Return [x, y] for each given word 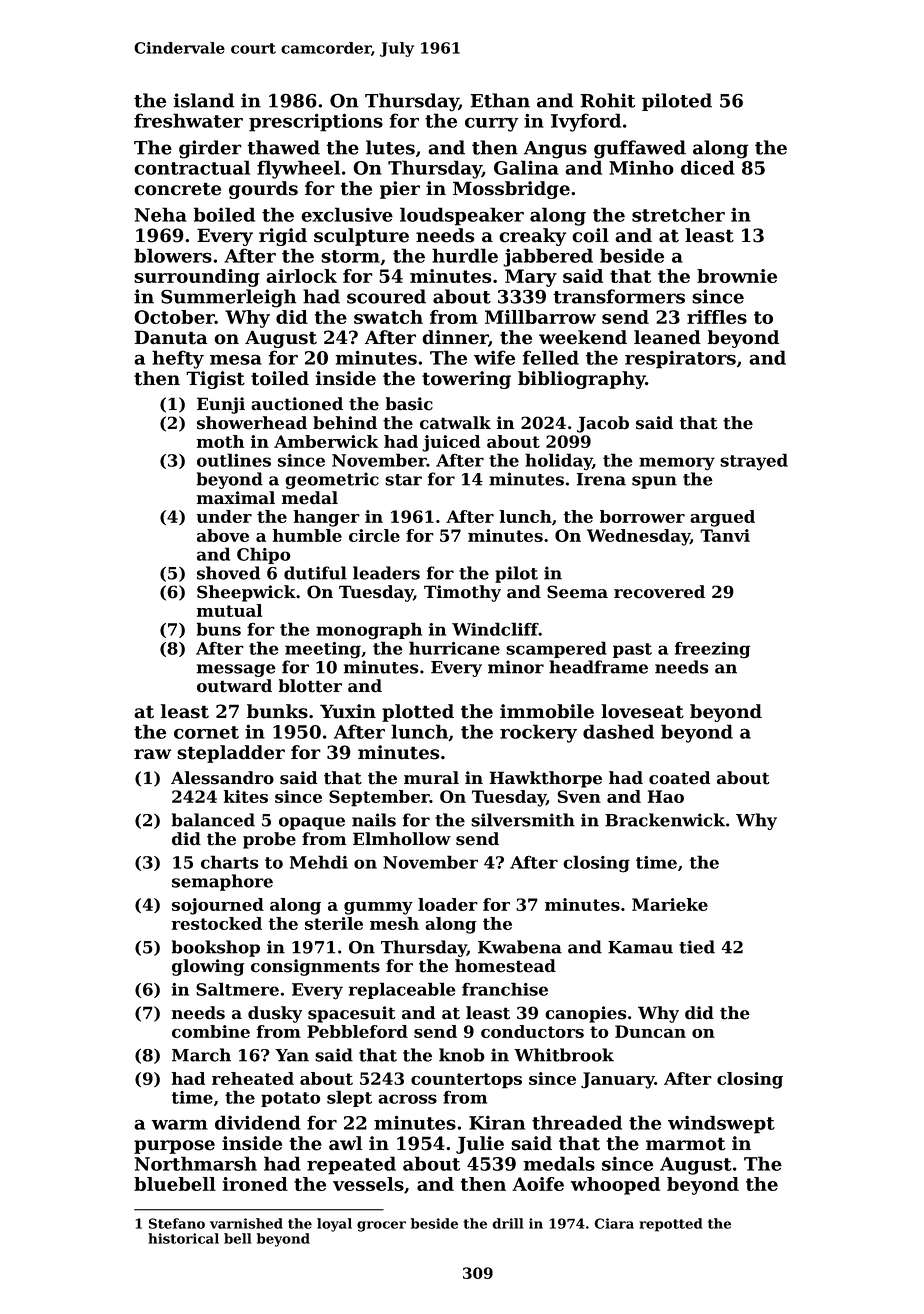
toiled [280, 378]
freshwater [188, 120]
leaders [386, 573]
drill [508, 1223]
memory [677, 464]
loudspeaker [462, 216]
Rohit [607, 100]
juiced [451, 443]
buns [219, 629]
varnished [246, 1223]
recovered [659, 592]
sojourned [218, 906]
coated [679, 778]
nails [374, 820]
